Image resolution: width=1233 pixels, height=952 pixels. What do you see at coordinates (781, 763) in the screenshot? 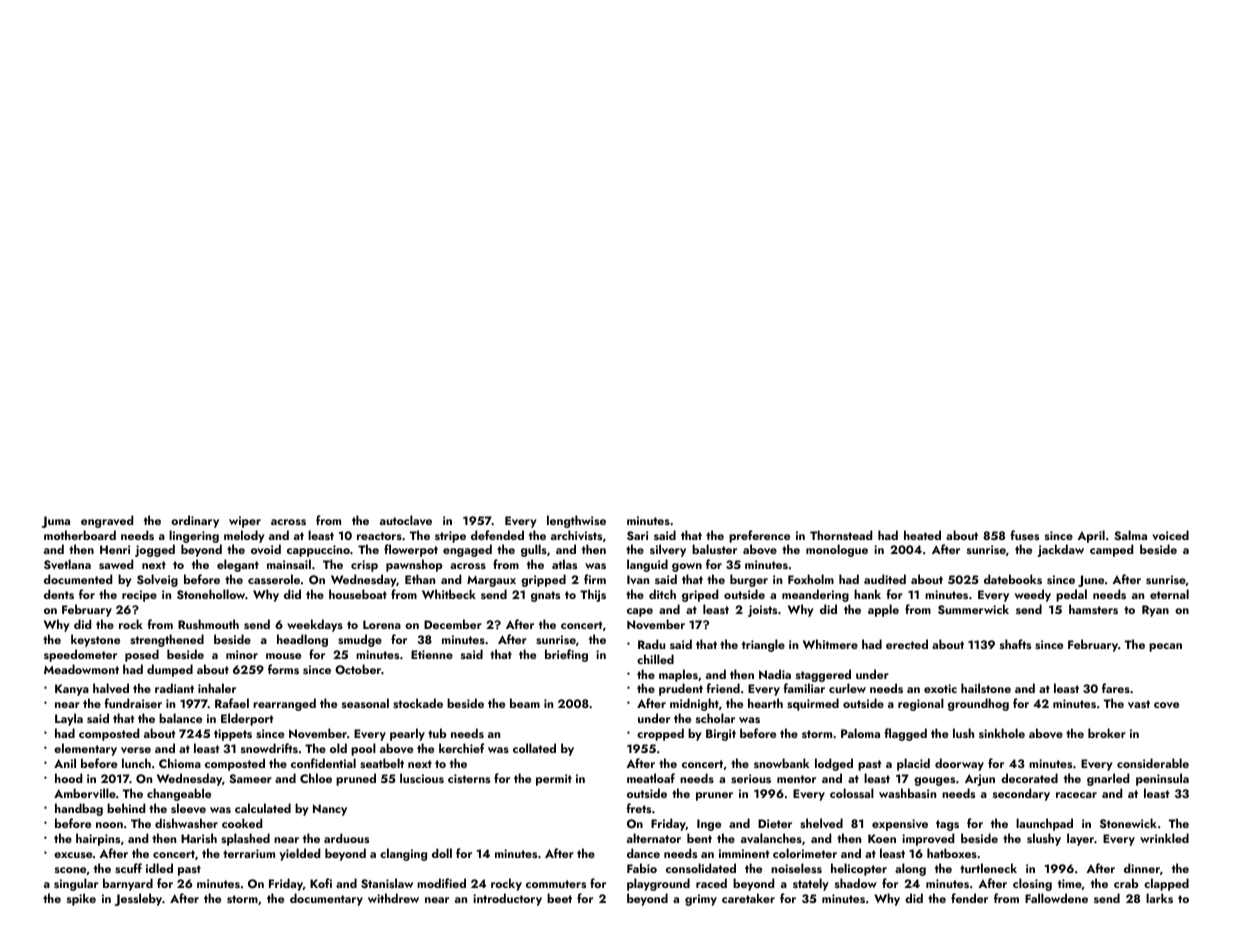
I see `snowbank` at bounding box center [781, 763].
